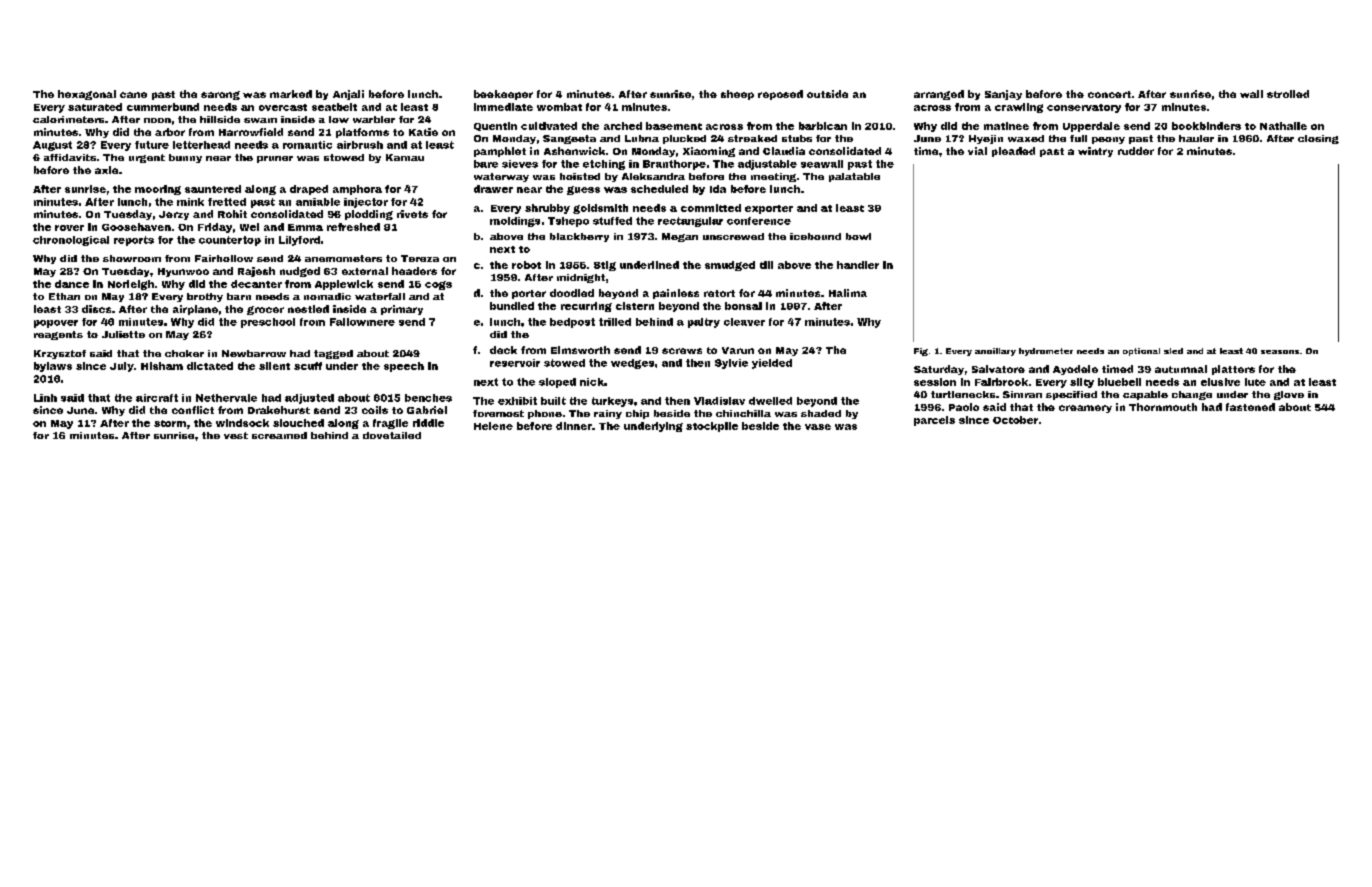 This image has height=887, width=1372. Describe the element at coordinates (52, 146) in the image. I see `August` at that location.
